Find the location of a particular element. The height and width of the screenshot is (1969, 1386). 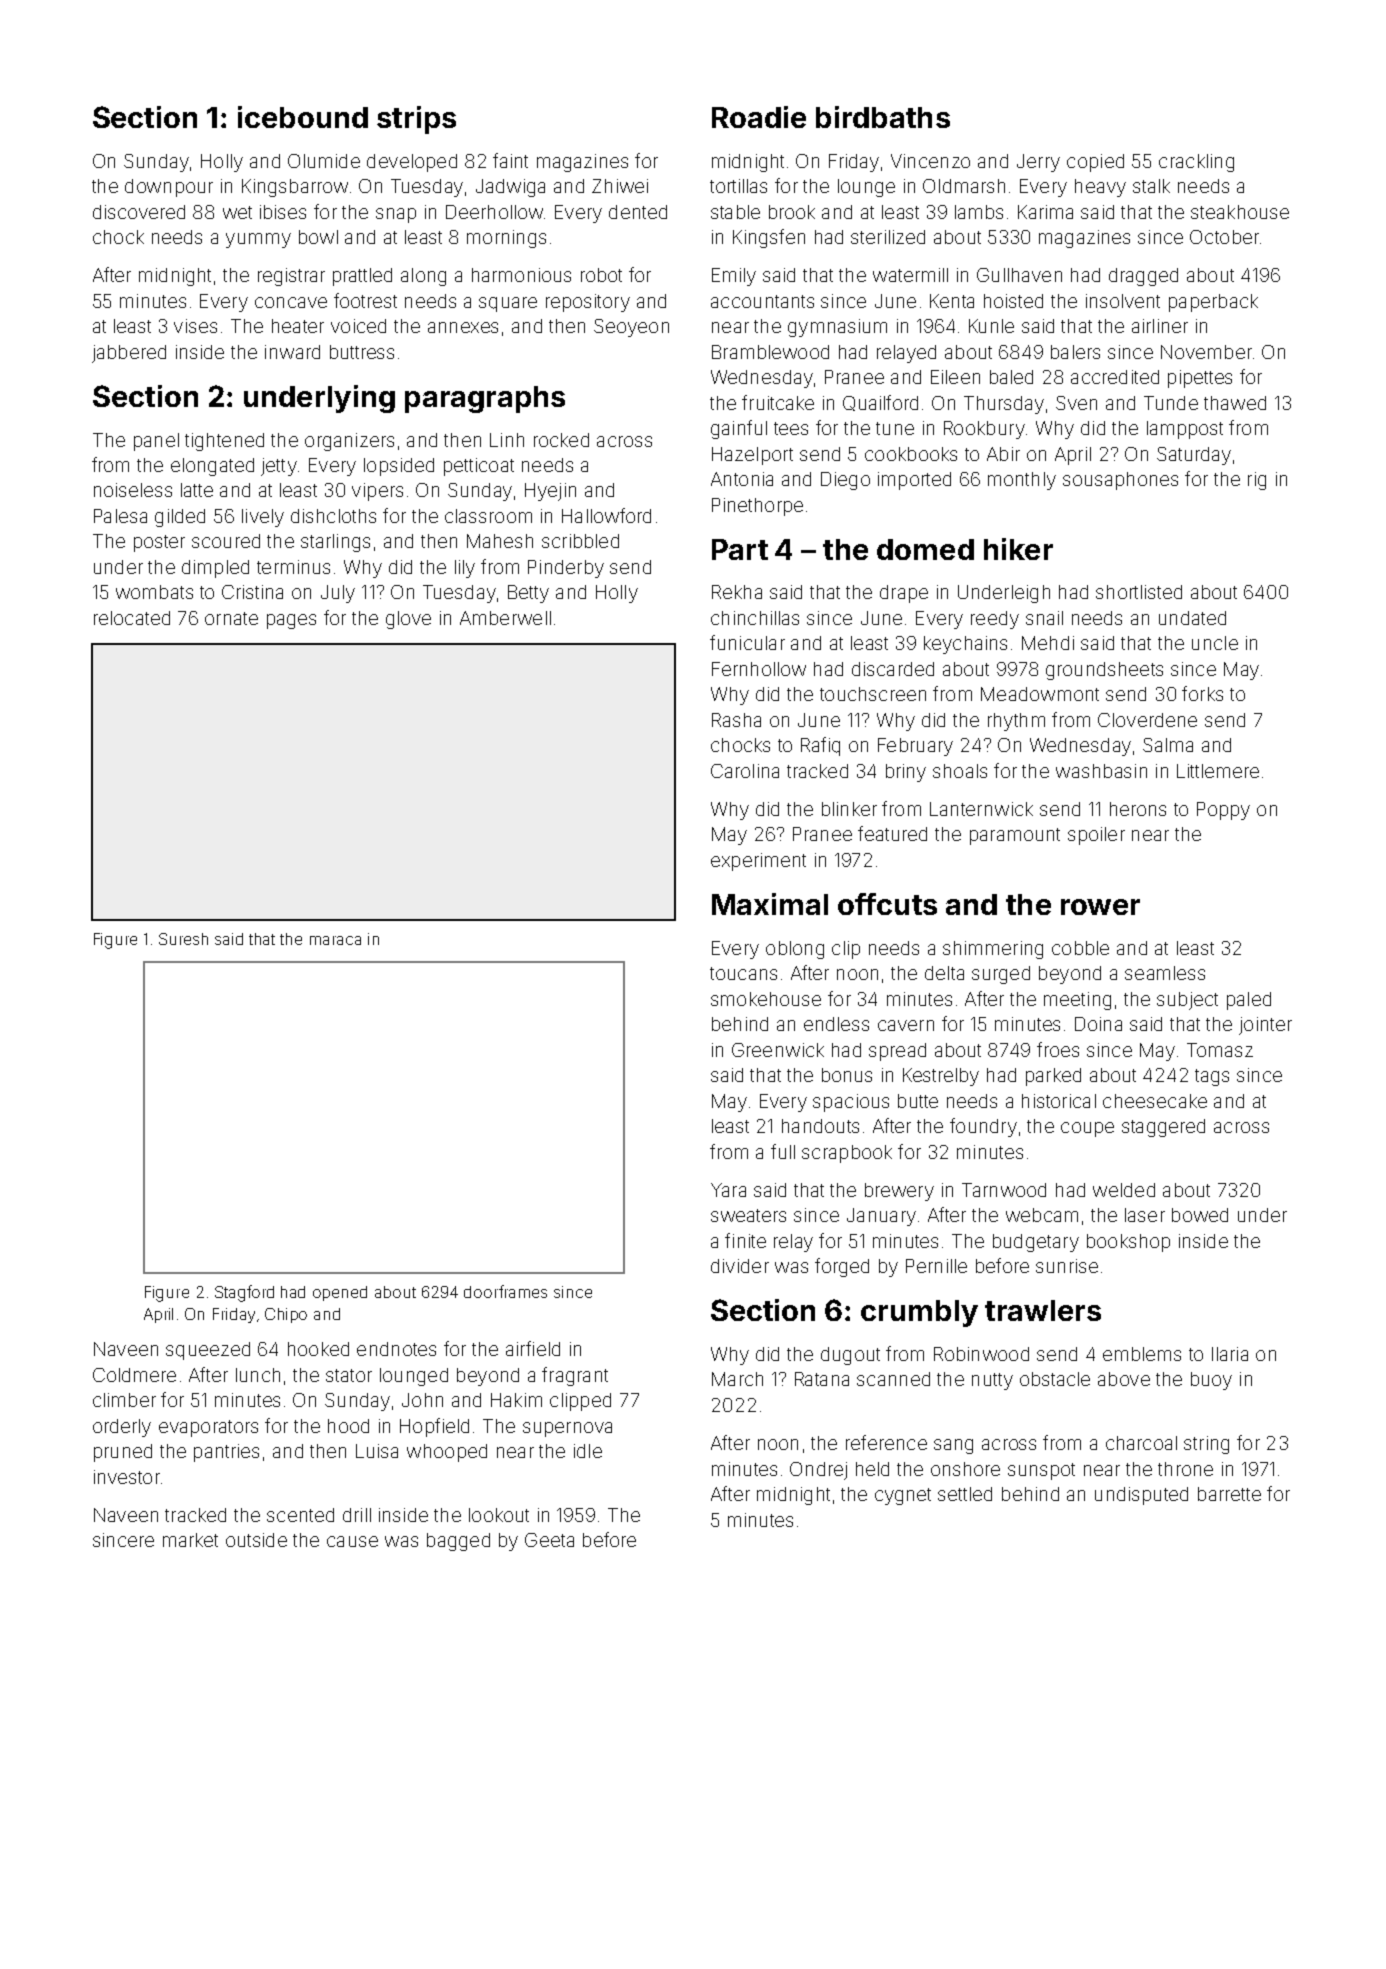

shimmering is located at coordinates (993, 950).
